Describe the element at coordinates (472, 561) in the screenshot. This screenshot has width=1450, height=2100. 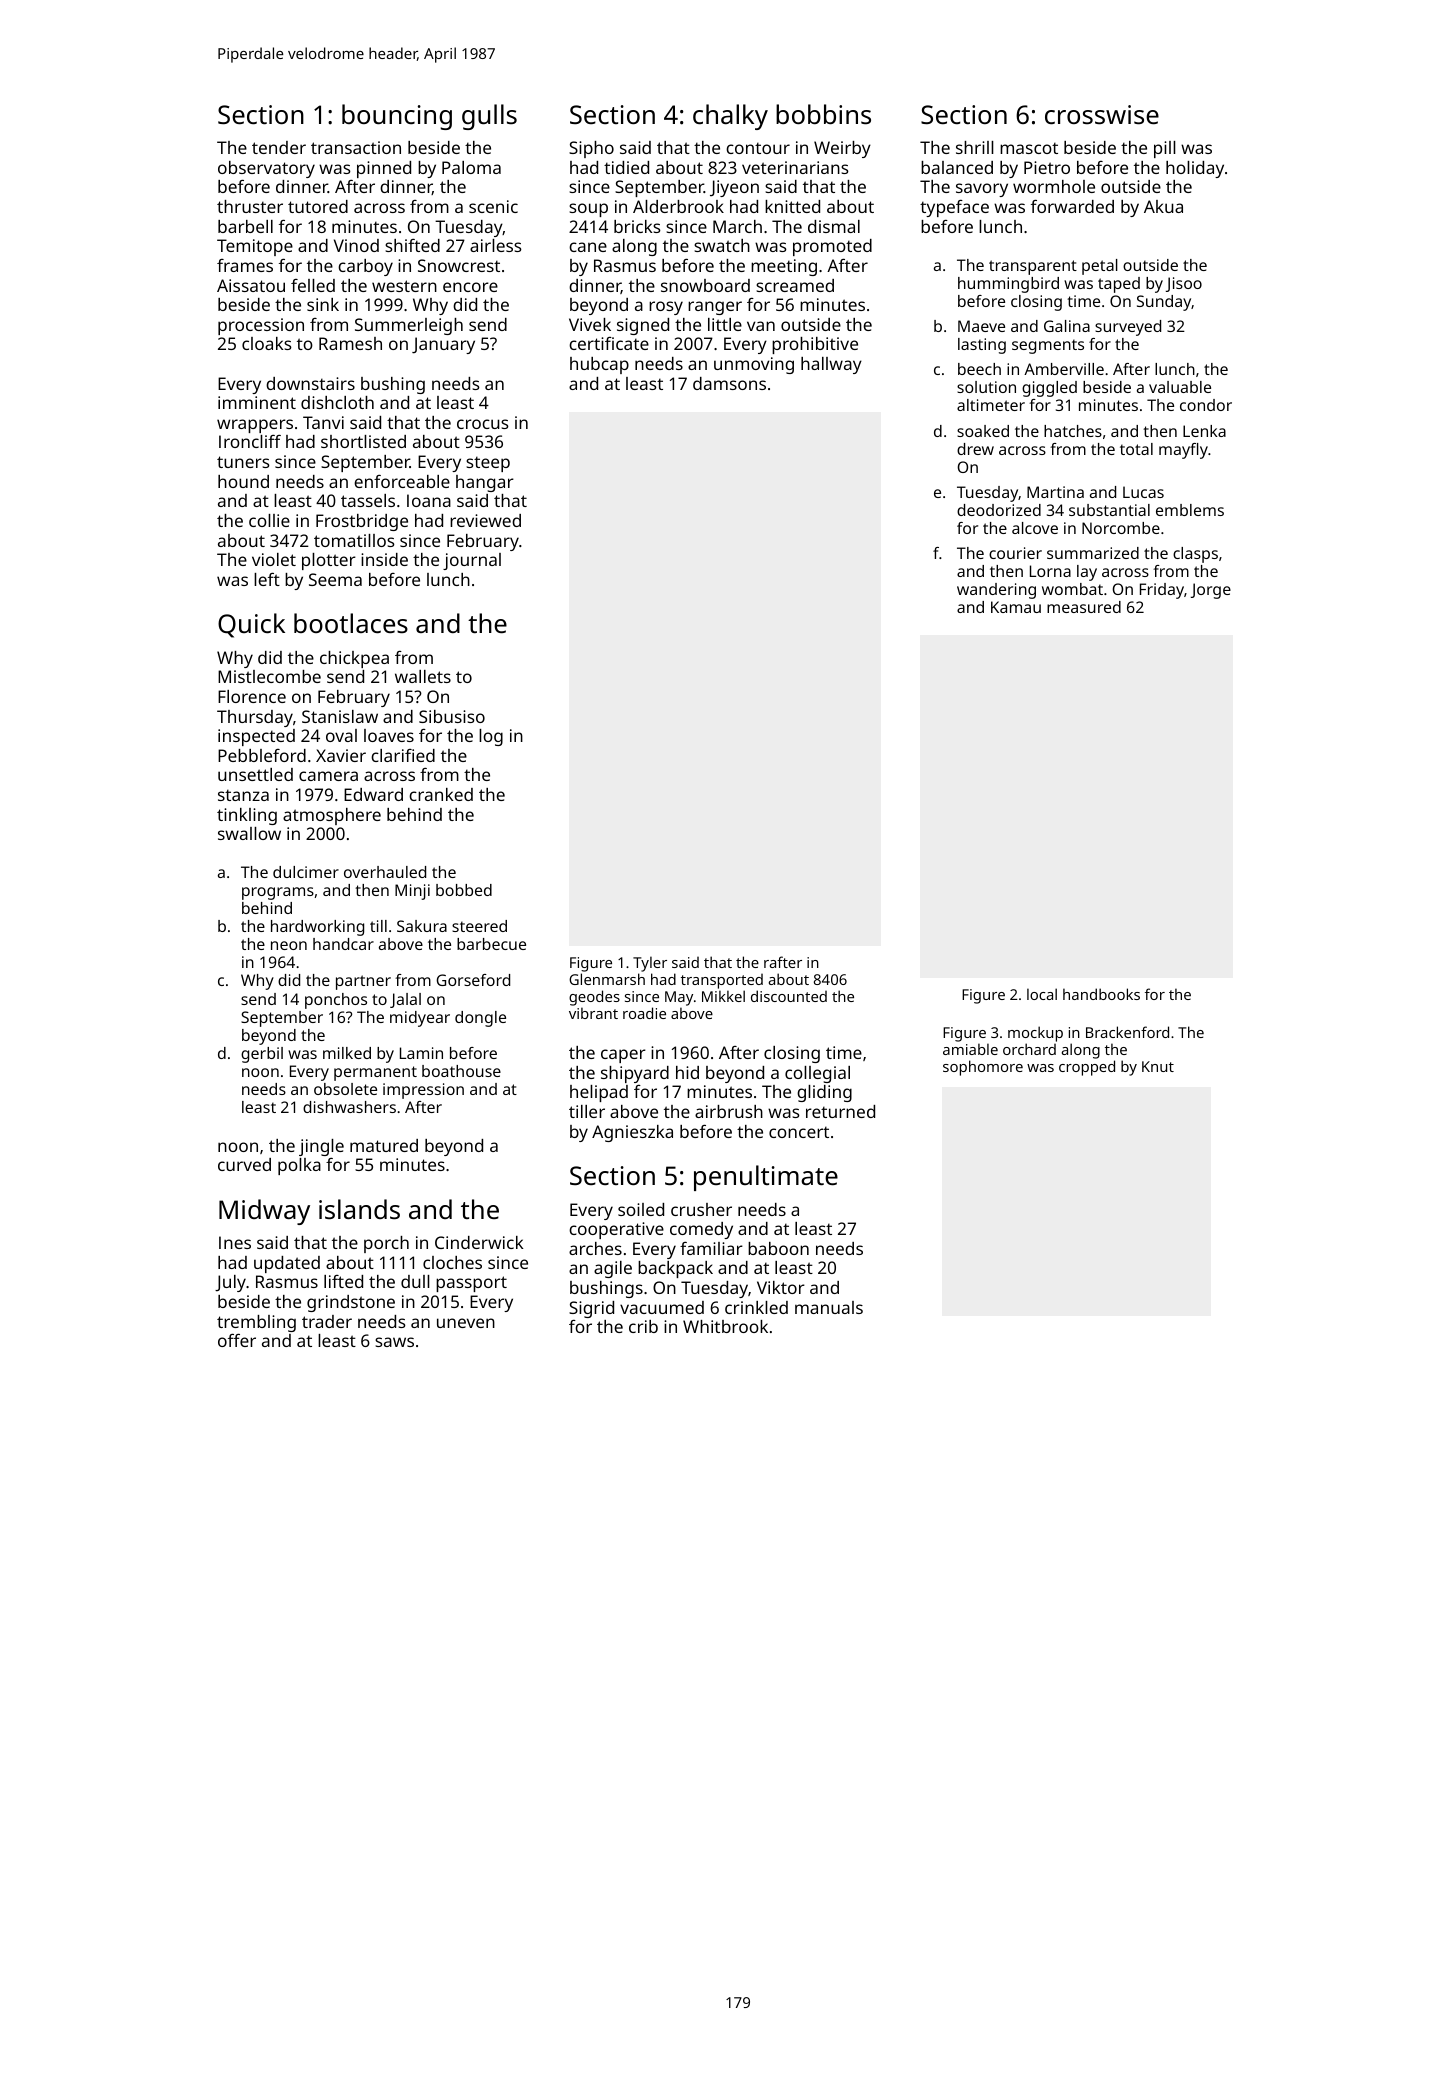
I see `journal` at that location.
